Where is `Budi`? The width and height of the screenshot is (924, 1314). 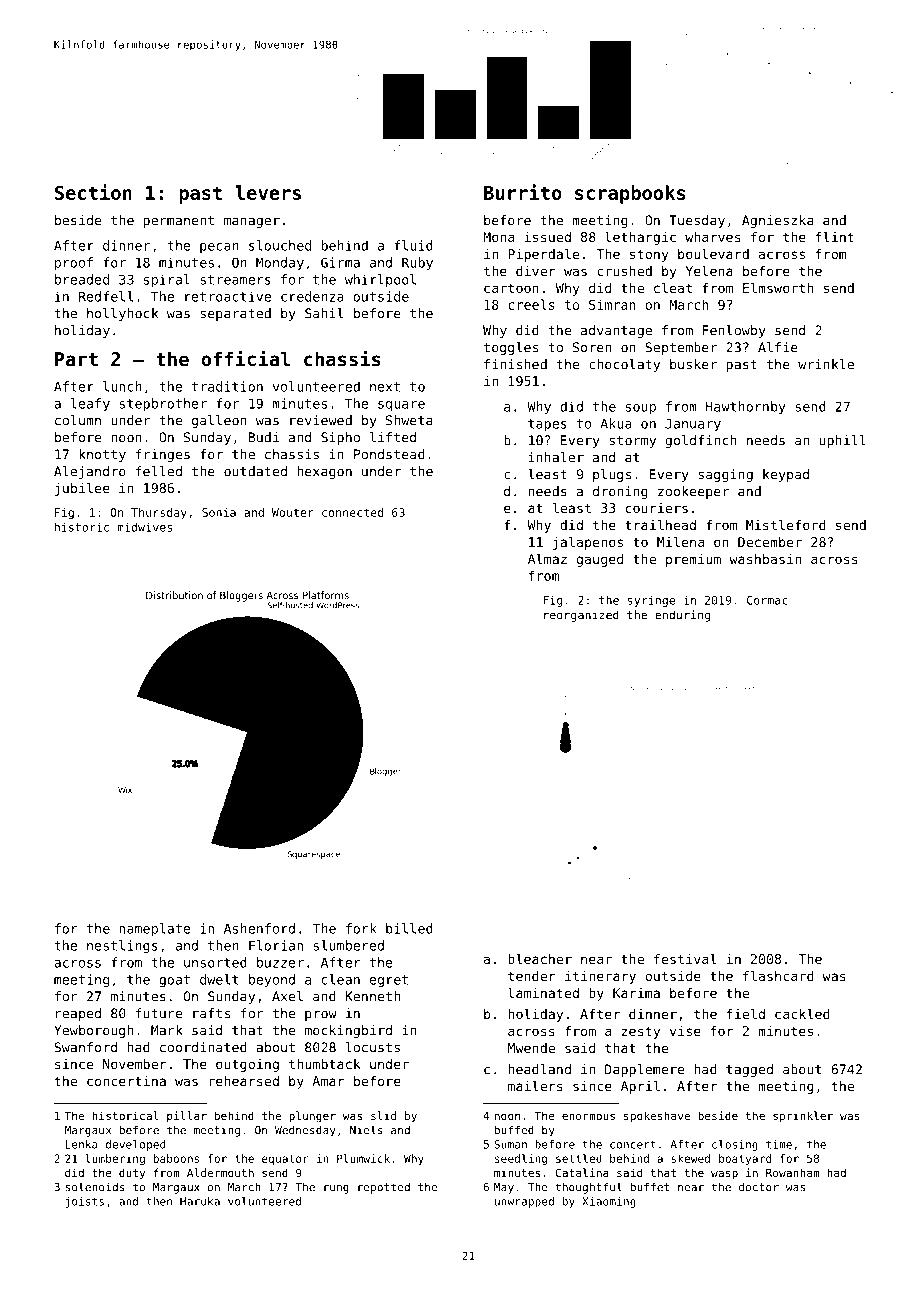
Budi is located at coordinates (264, 437).
